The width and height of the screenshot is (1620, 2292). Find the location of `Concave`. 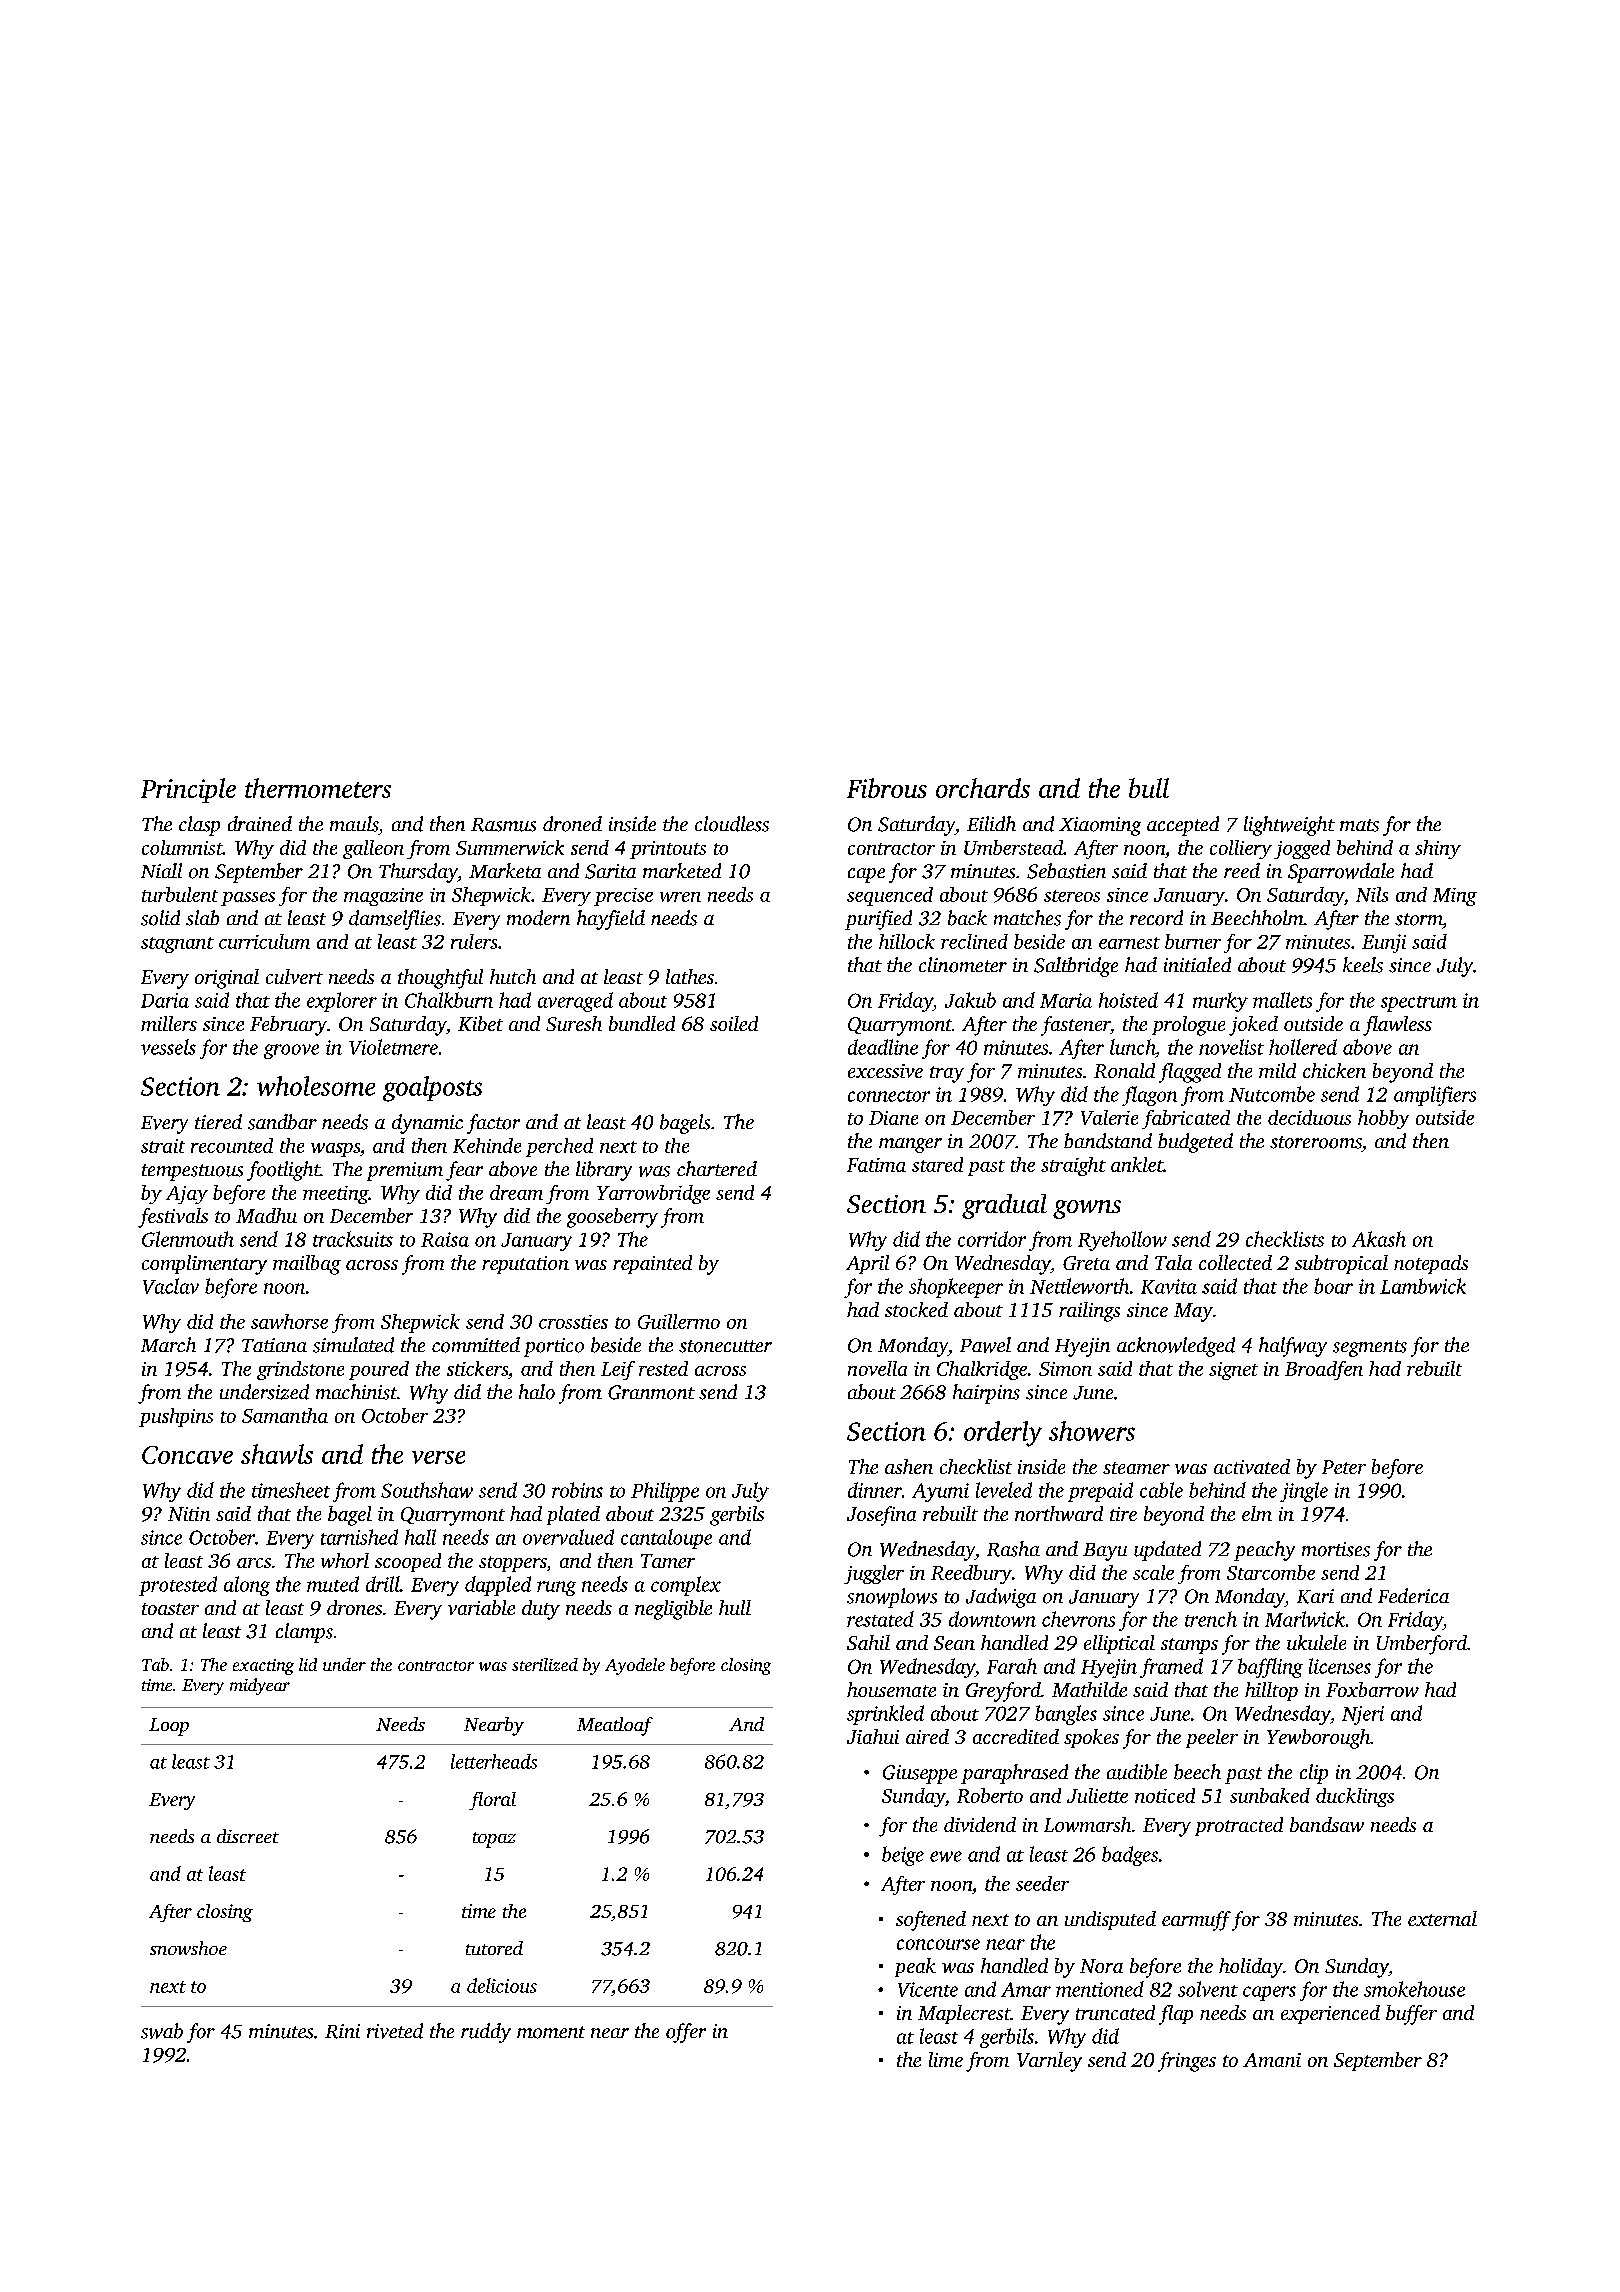

Concave is located at coordinates (187, 1455).
